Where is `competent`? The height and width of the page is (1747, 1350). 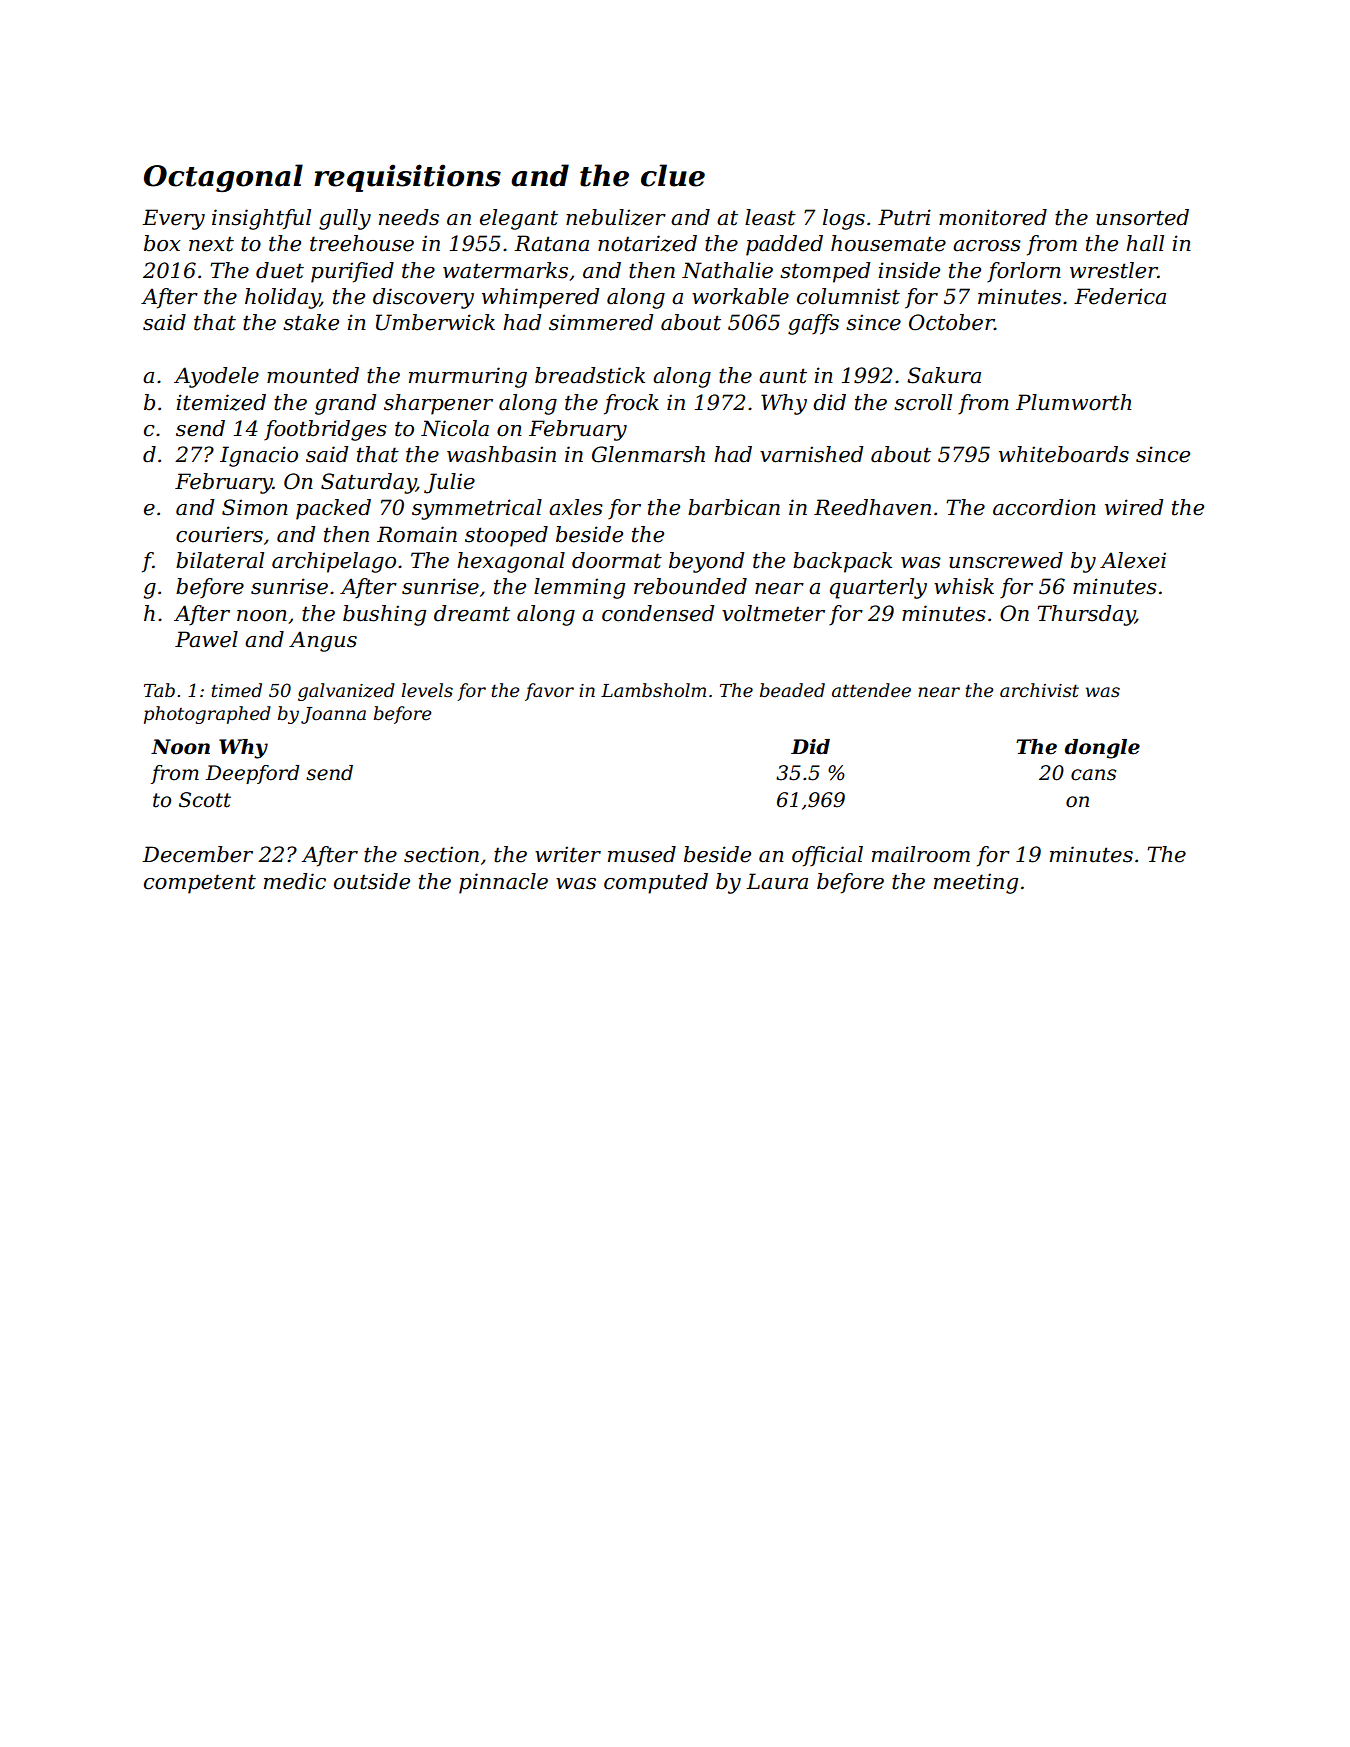 competent is located at coordinates (200, 884).
